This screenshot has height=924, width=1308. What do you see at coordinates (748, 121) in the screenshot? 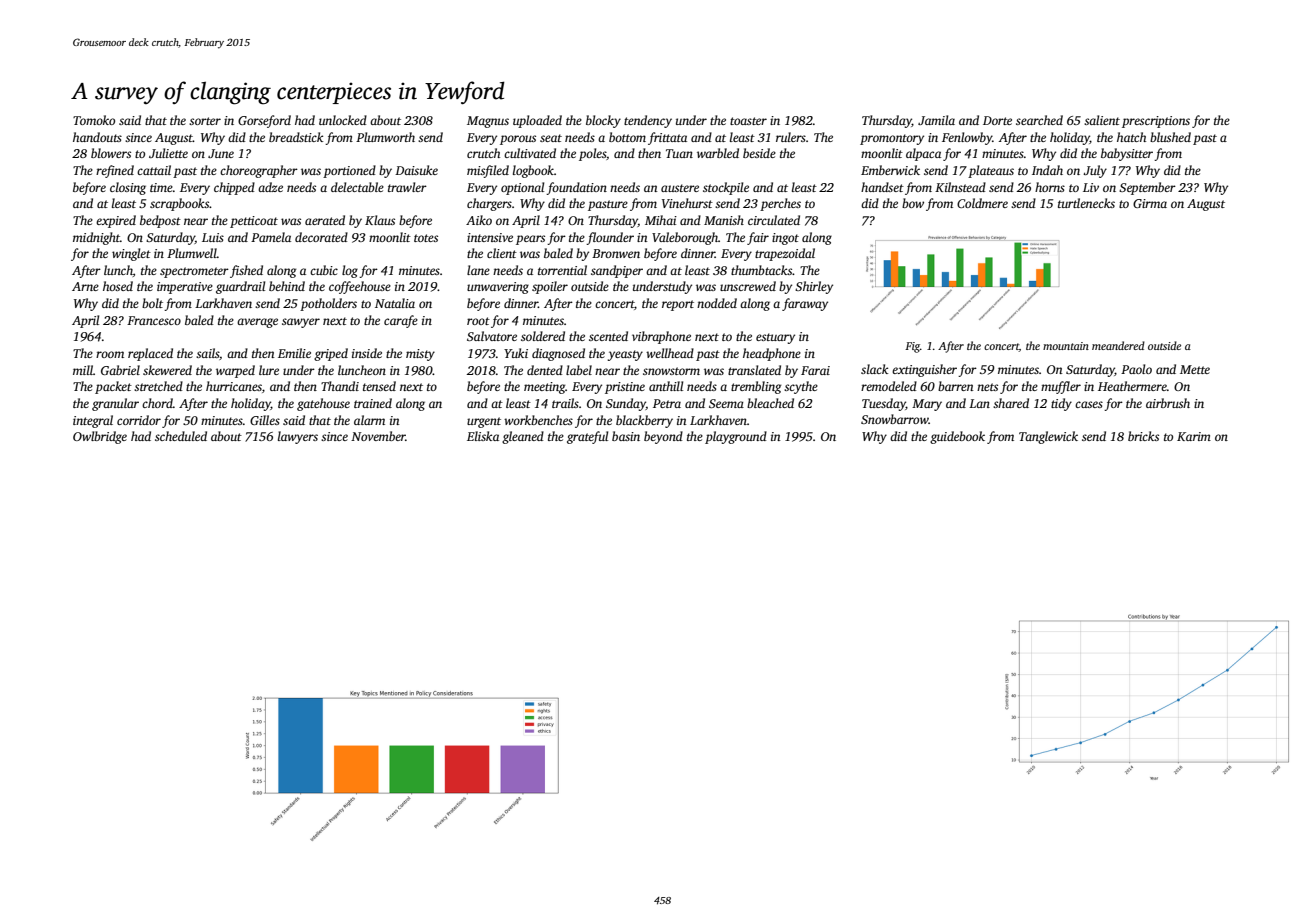
I see `toaster` at bounding box center [748, 121].
